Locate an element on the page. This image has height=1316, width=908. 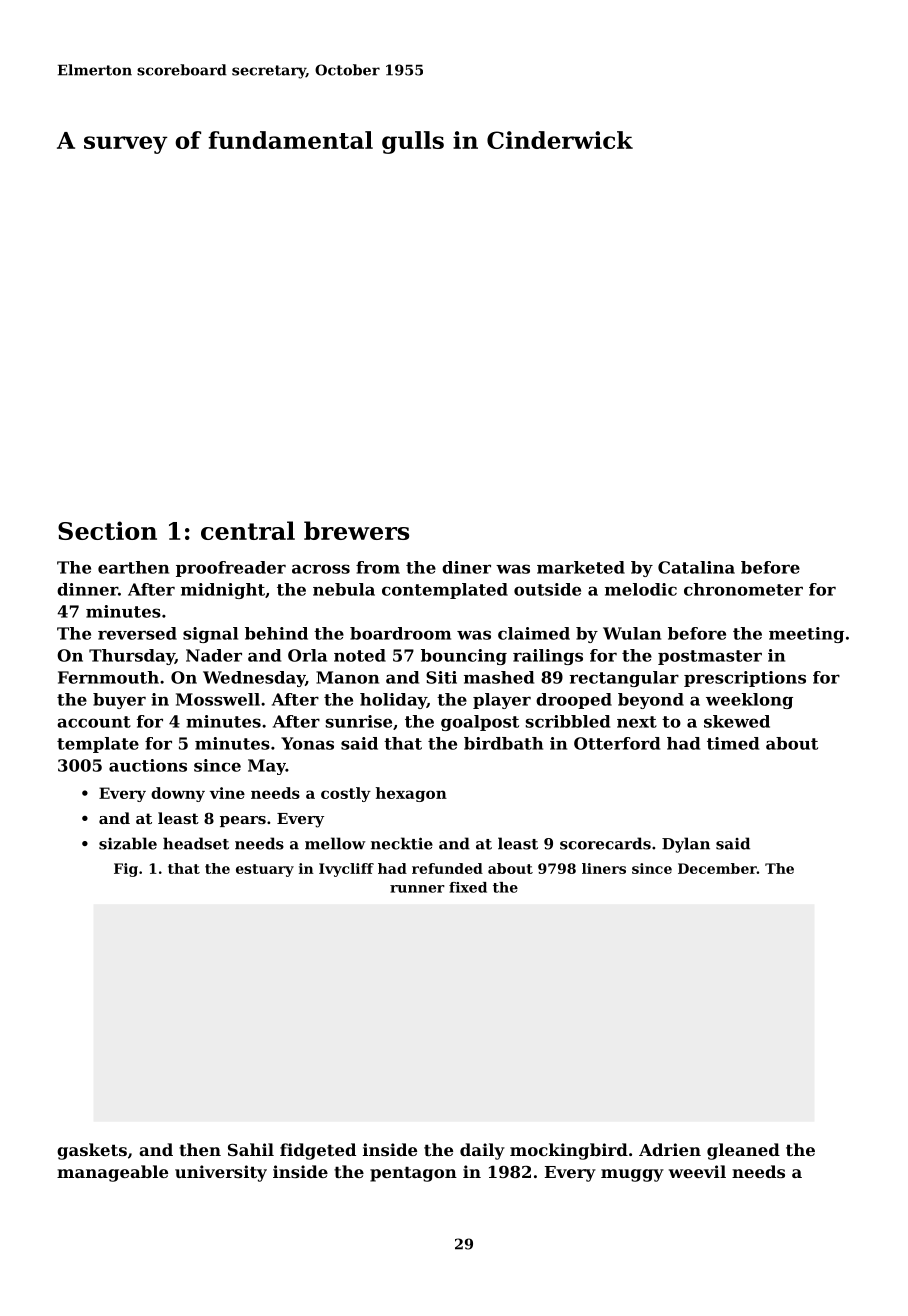
outside is located at coordinates (547, 589).
